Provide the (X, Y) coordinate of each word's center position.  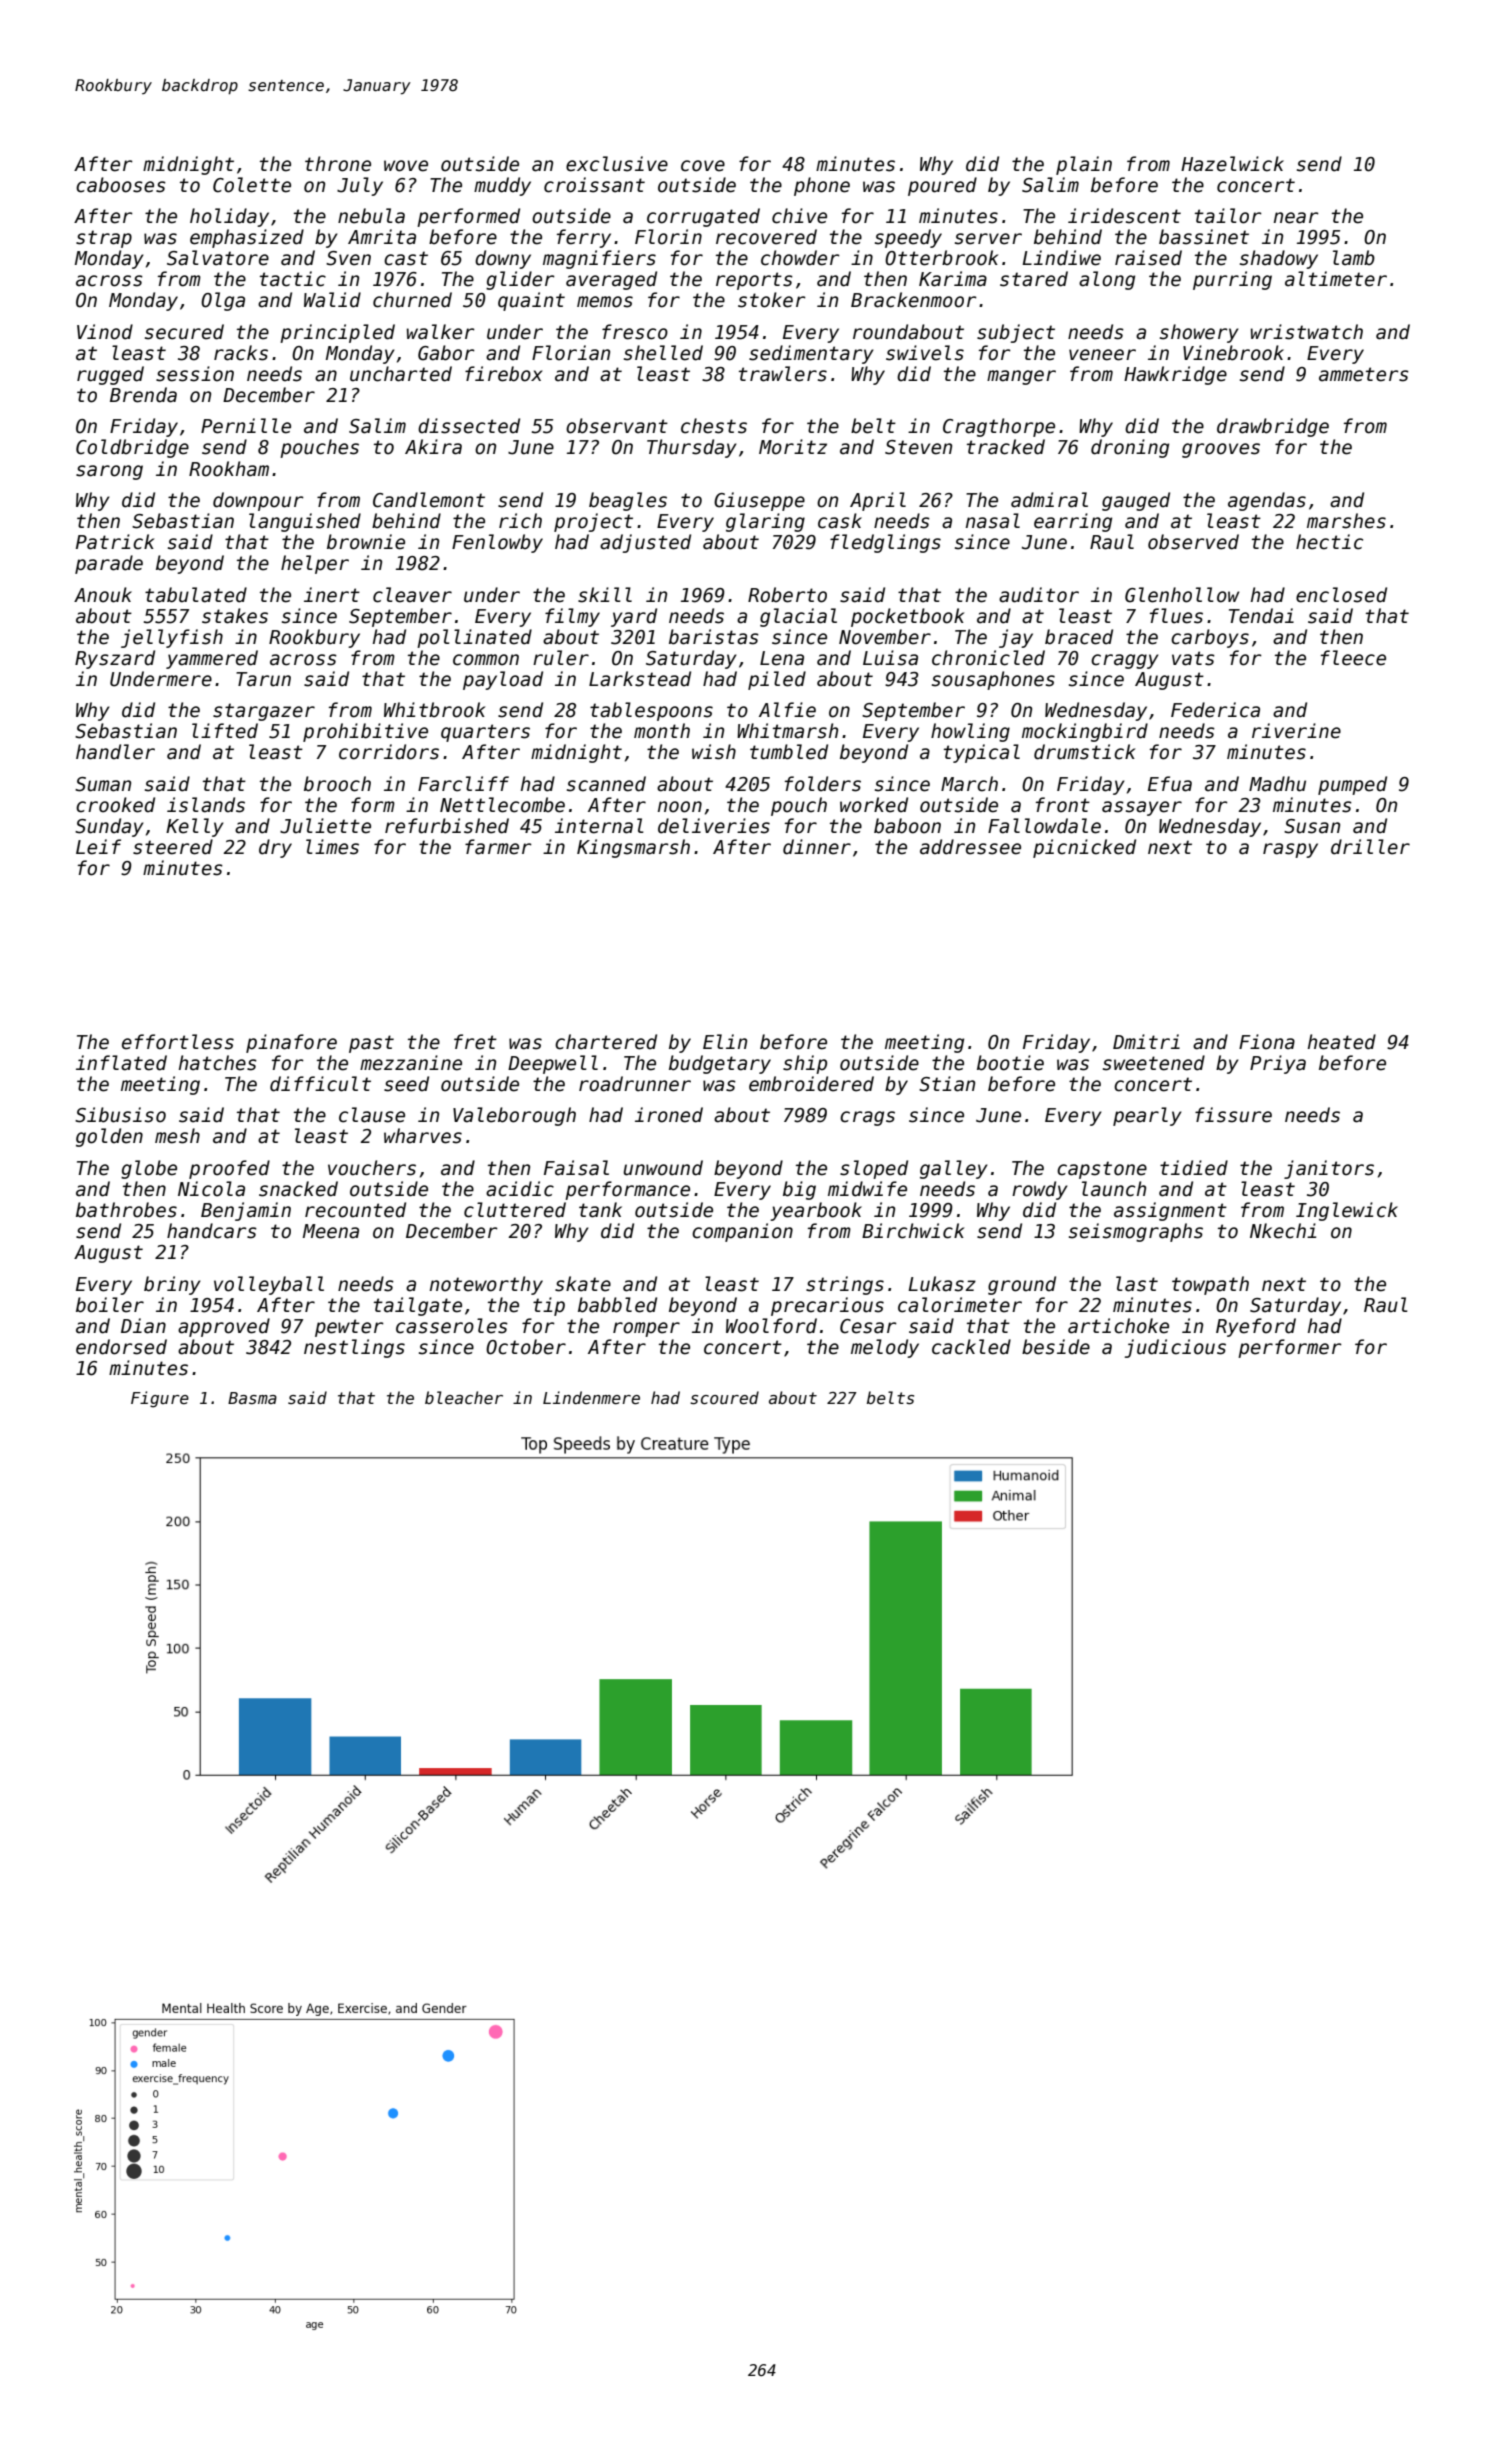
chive (799, 216)
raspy (1290, 850)
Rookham (229, 469)
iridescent (1124, 216)
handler (115, 752)
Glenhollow (1182, 595)
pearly (1147, 1116)
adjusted (645, 543)
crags (867, 1118)
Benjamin (246, 1211)
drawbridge (1273, 427)
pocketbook (907, 617)
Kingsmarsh (633, 848)
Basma (252, 1398)
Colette (252, 185)
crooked (115, 805)
